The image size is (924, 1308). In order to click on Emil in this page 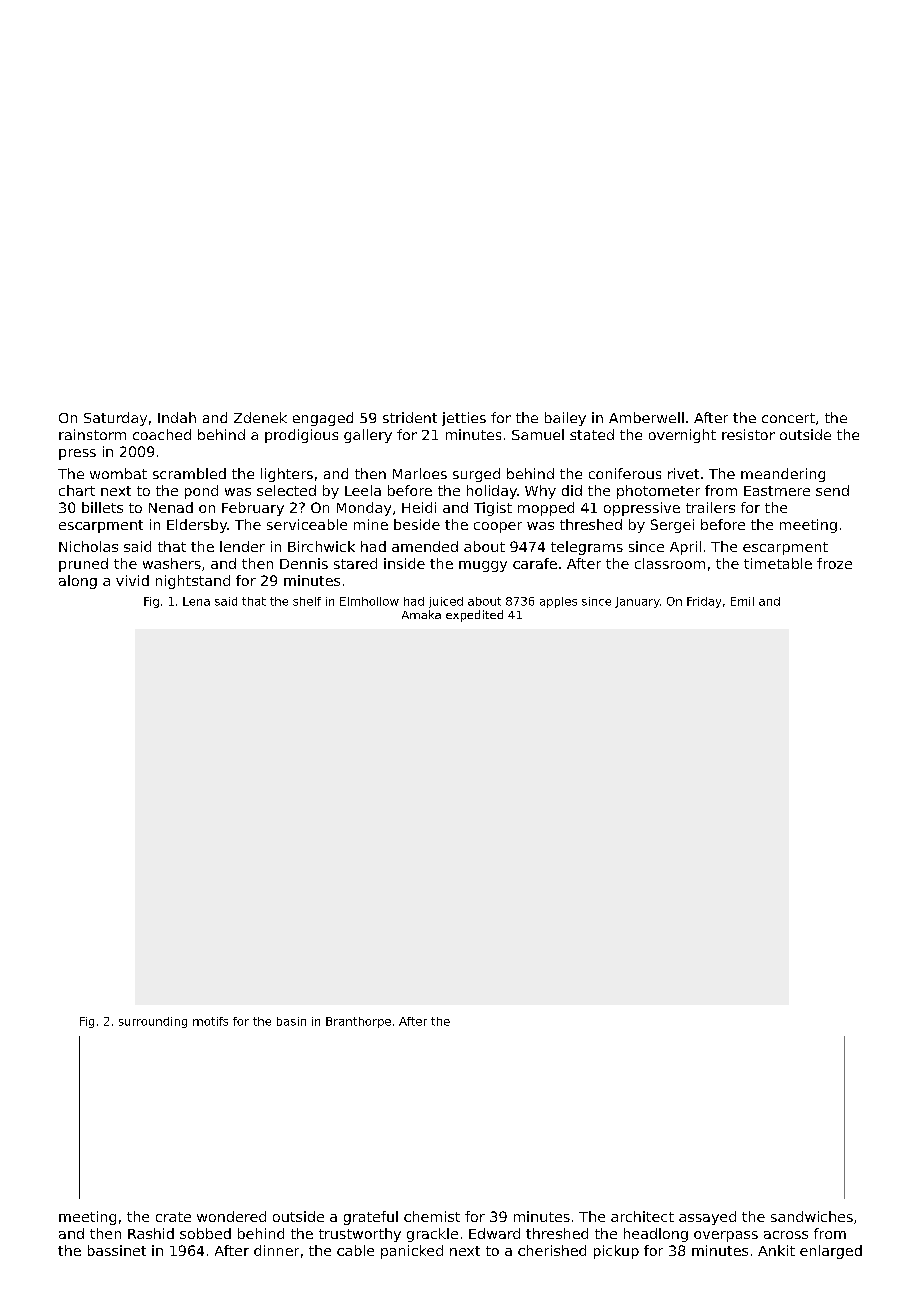, I will do `click(742, 601)`.
